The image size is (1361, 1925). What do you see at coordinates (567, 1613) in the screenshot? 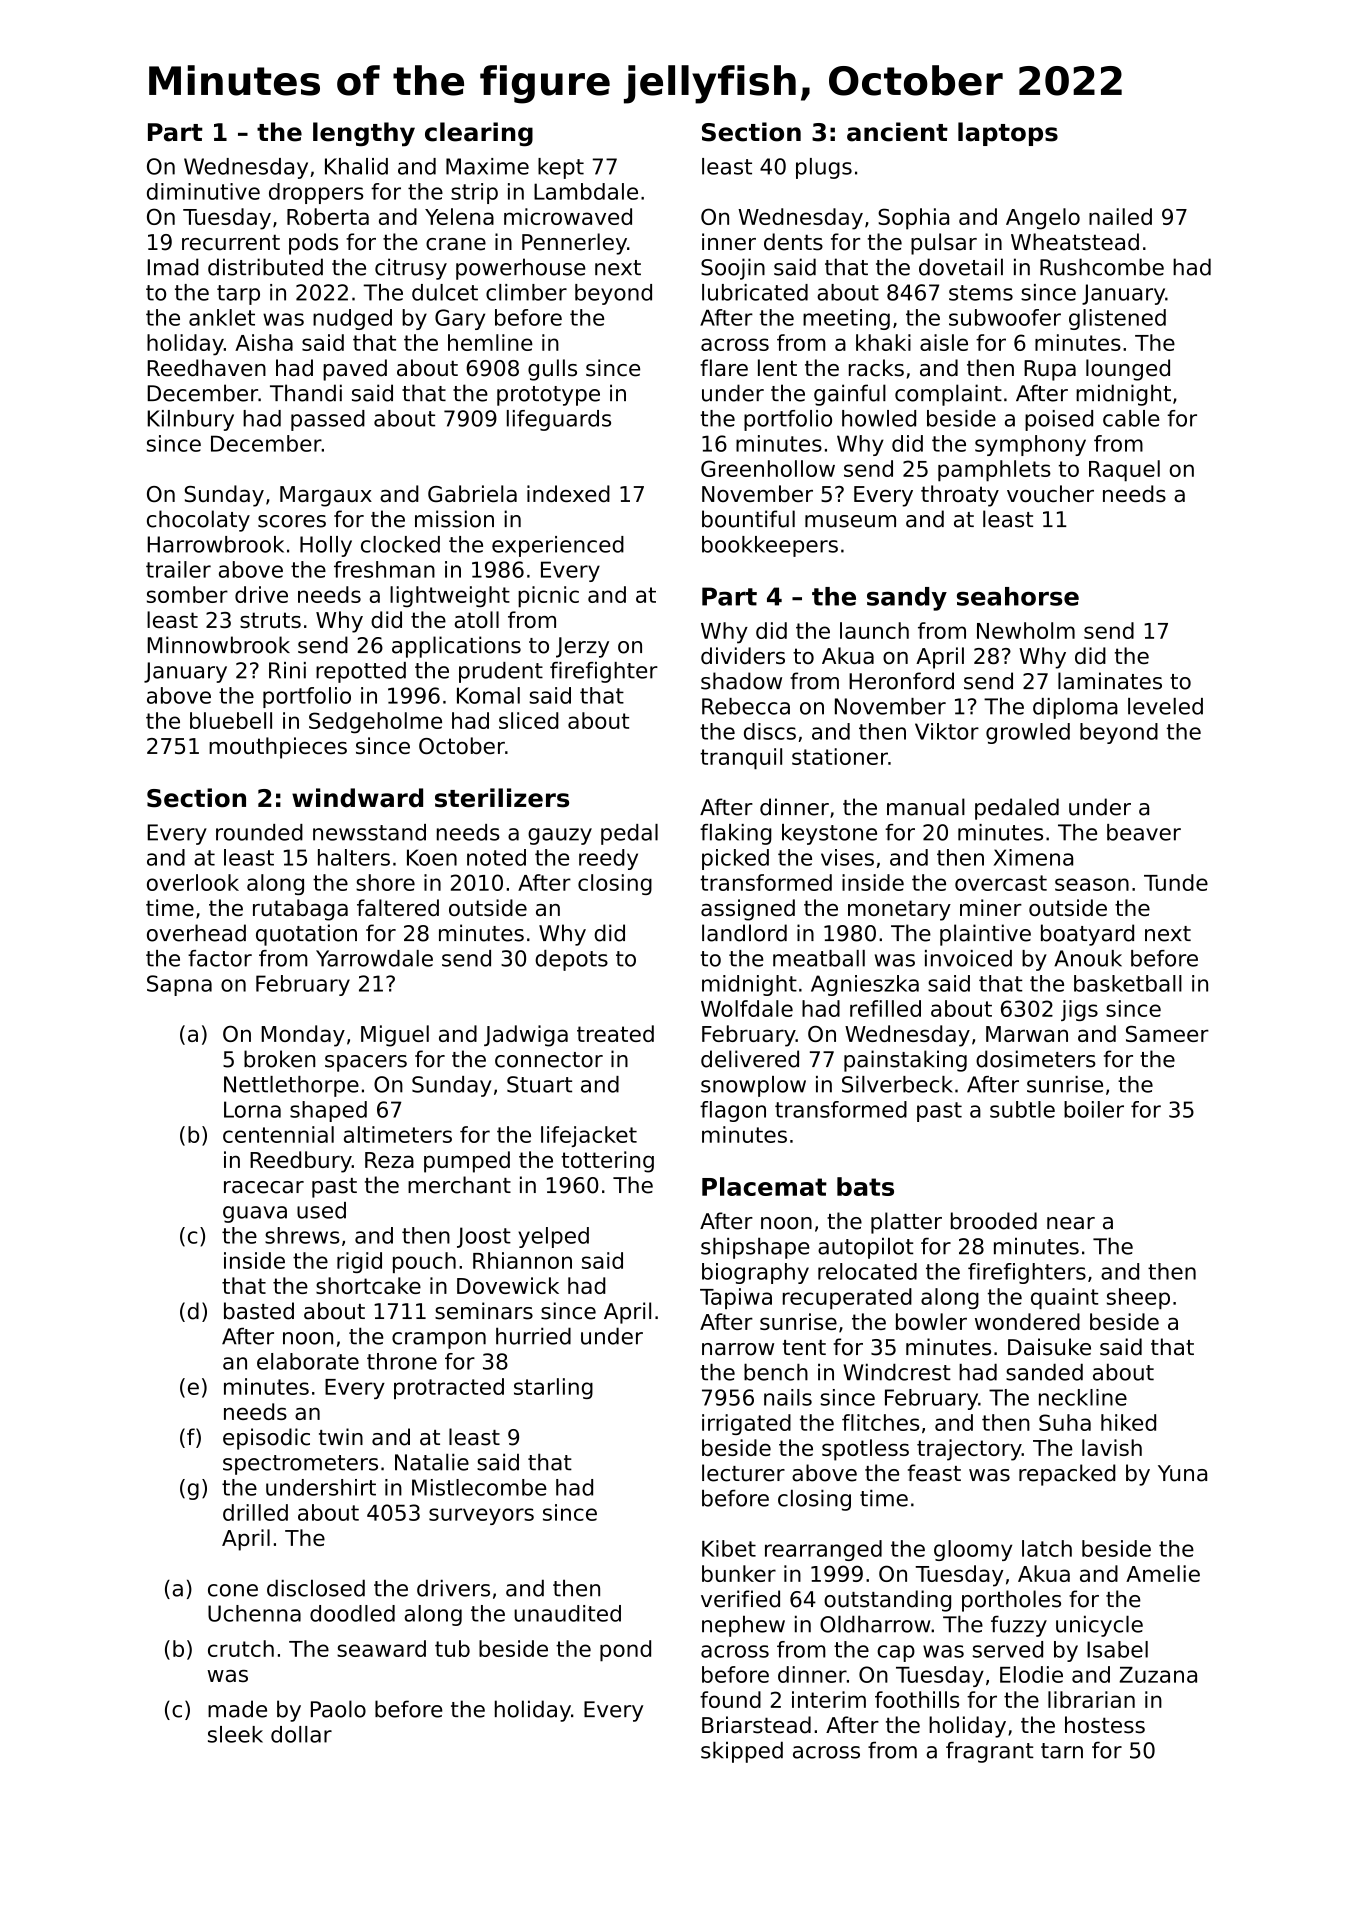
I see `unaudited` at bounding box center [567, 1613].
